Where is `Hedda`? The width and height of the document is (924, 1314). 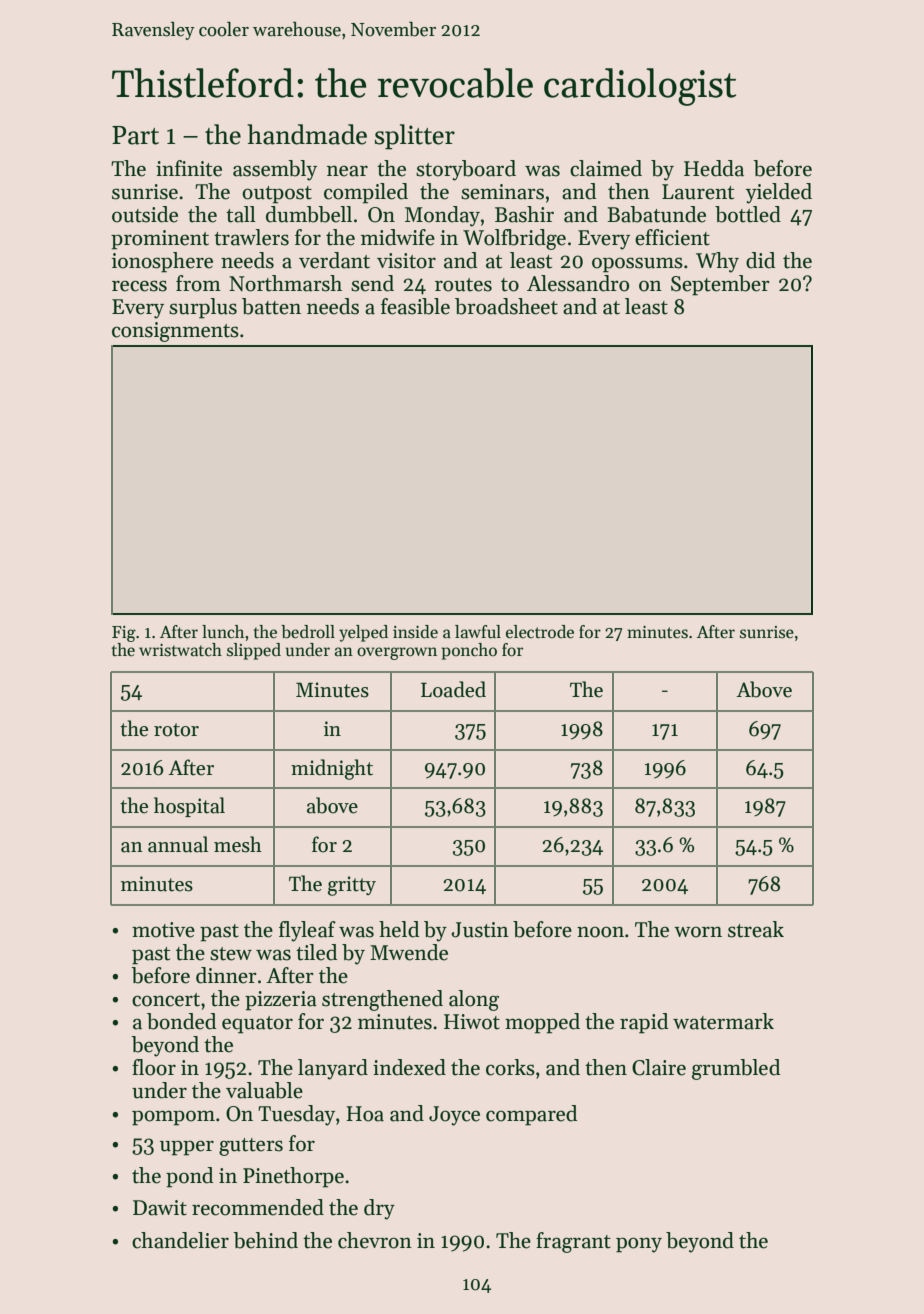 Hedda is located at coordinates (714, 168).
